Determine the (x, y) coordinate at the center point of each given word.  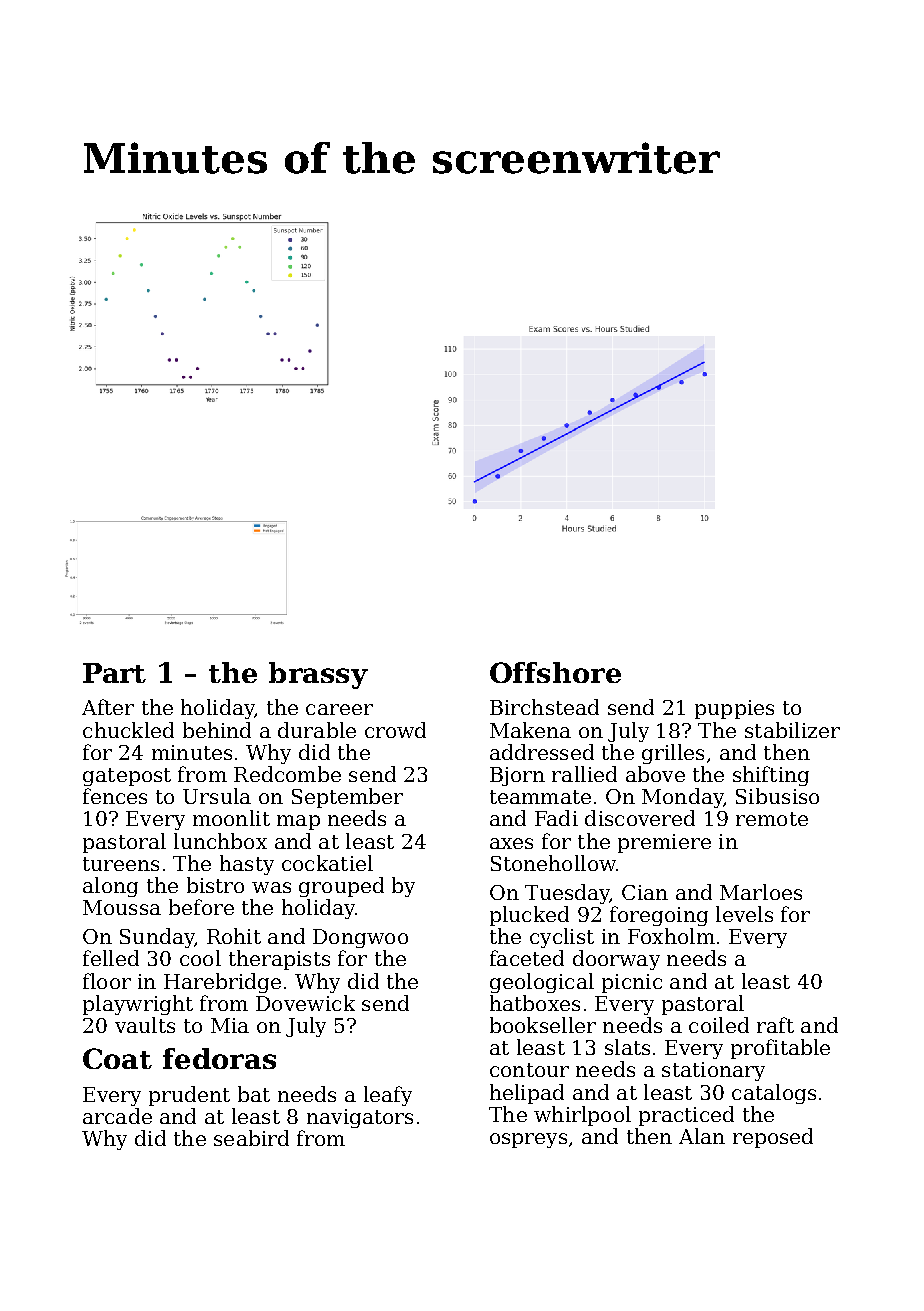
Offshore (555, 672)
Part (114, 673)
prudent (189, 1096)
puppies (734, 709)
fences (115, 796)
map (298, 822)
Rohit (234, 936)
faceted (527, 958)
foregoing (659, 916)
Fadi (556, 818)
